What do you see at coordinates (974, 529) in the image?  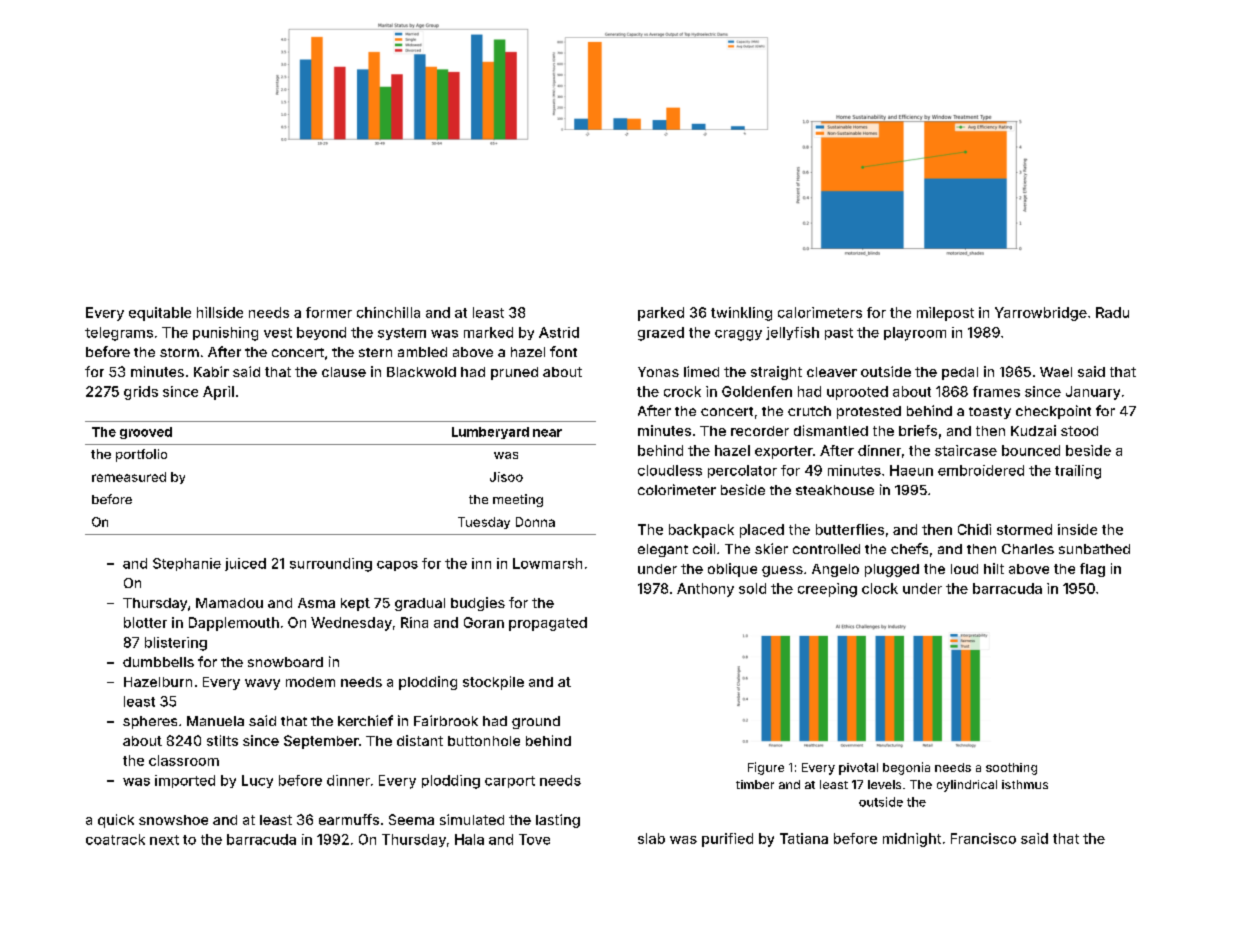 I see `Chidi` at bounding box center [974, 529].
